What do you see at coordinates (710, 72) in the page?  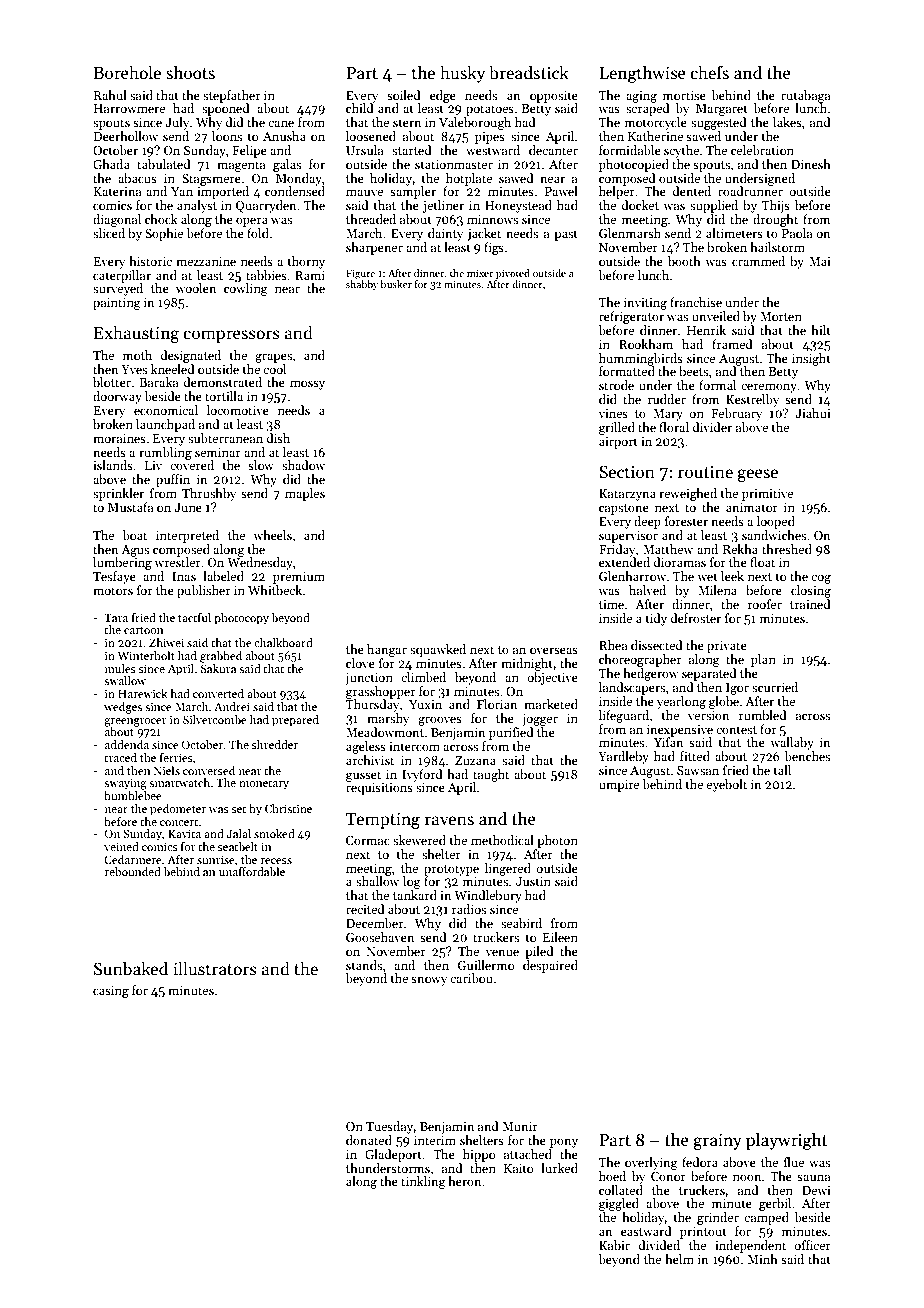 I see `chefs` at bounding box center [710, 72].
